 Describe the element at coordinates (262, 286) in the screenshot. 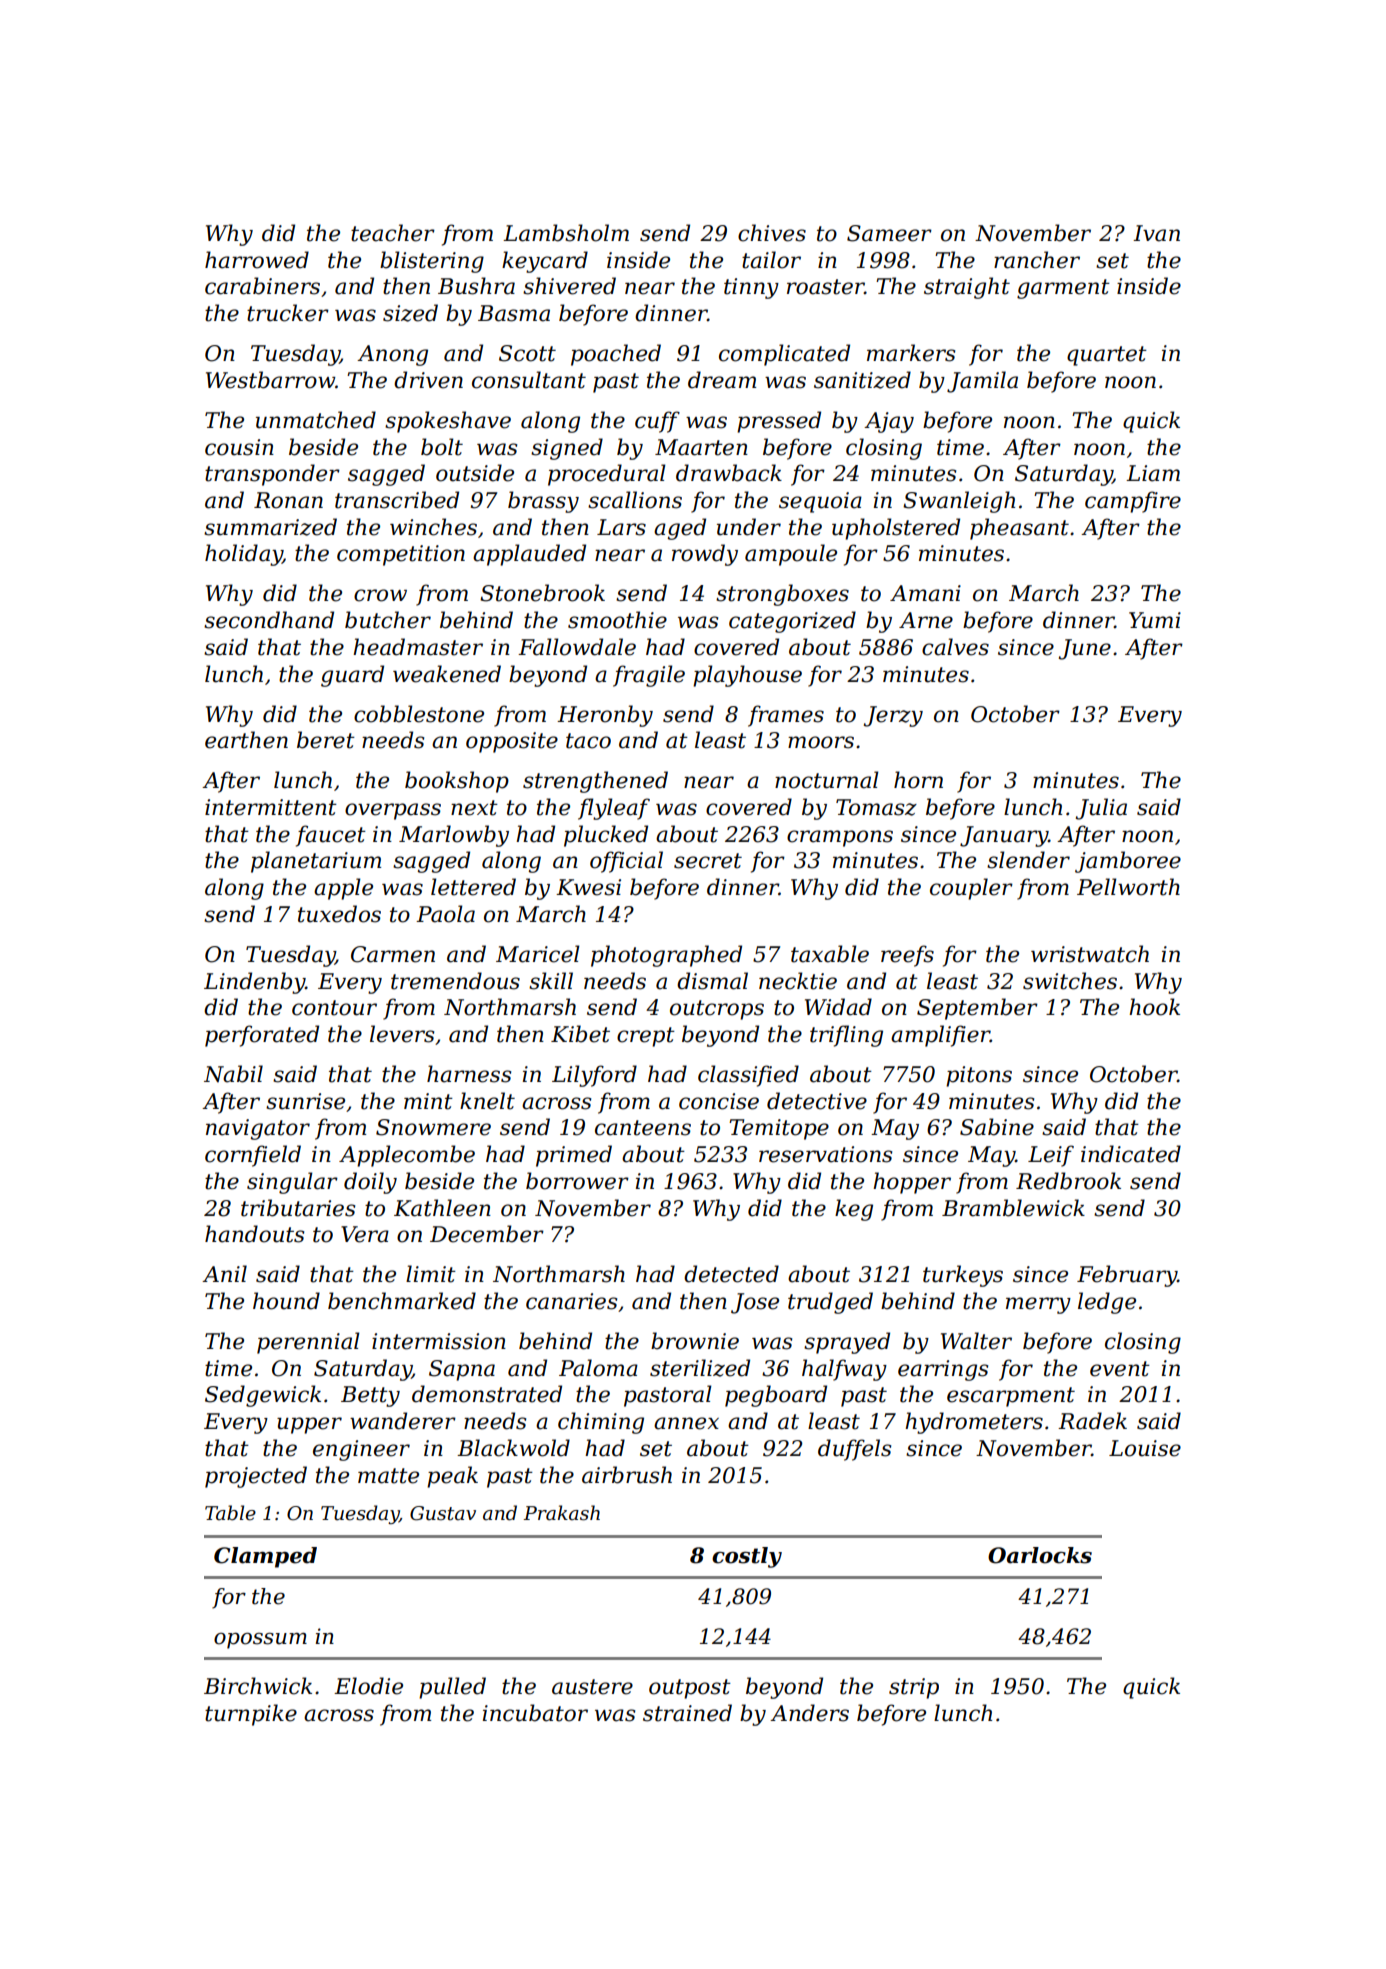

I see `carabiners` at that location.
